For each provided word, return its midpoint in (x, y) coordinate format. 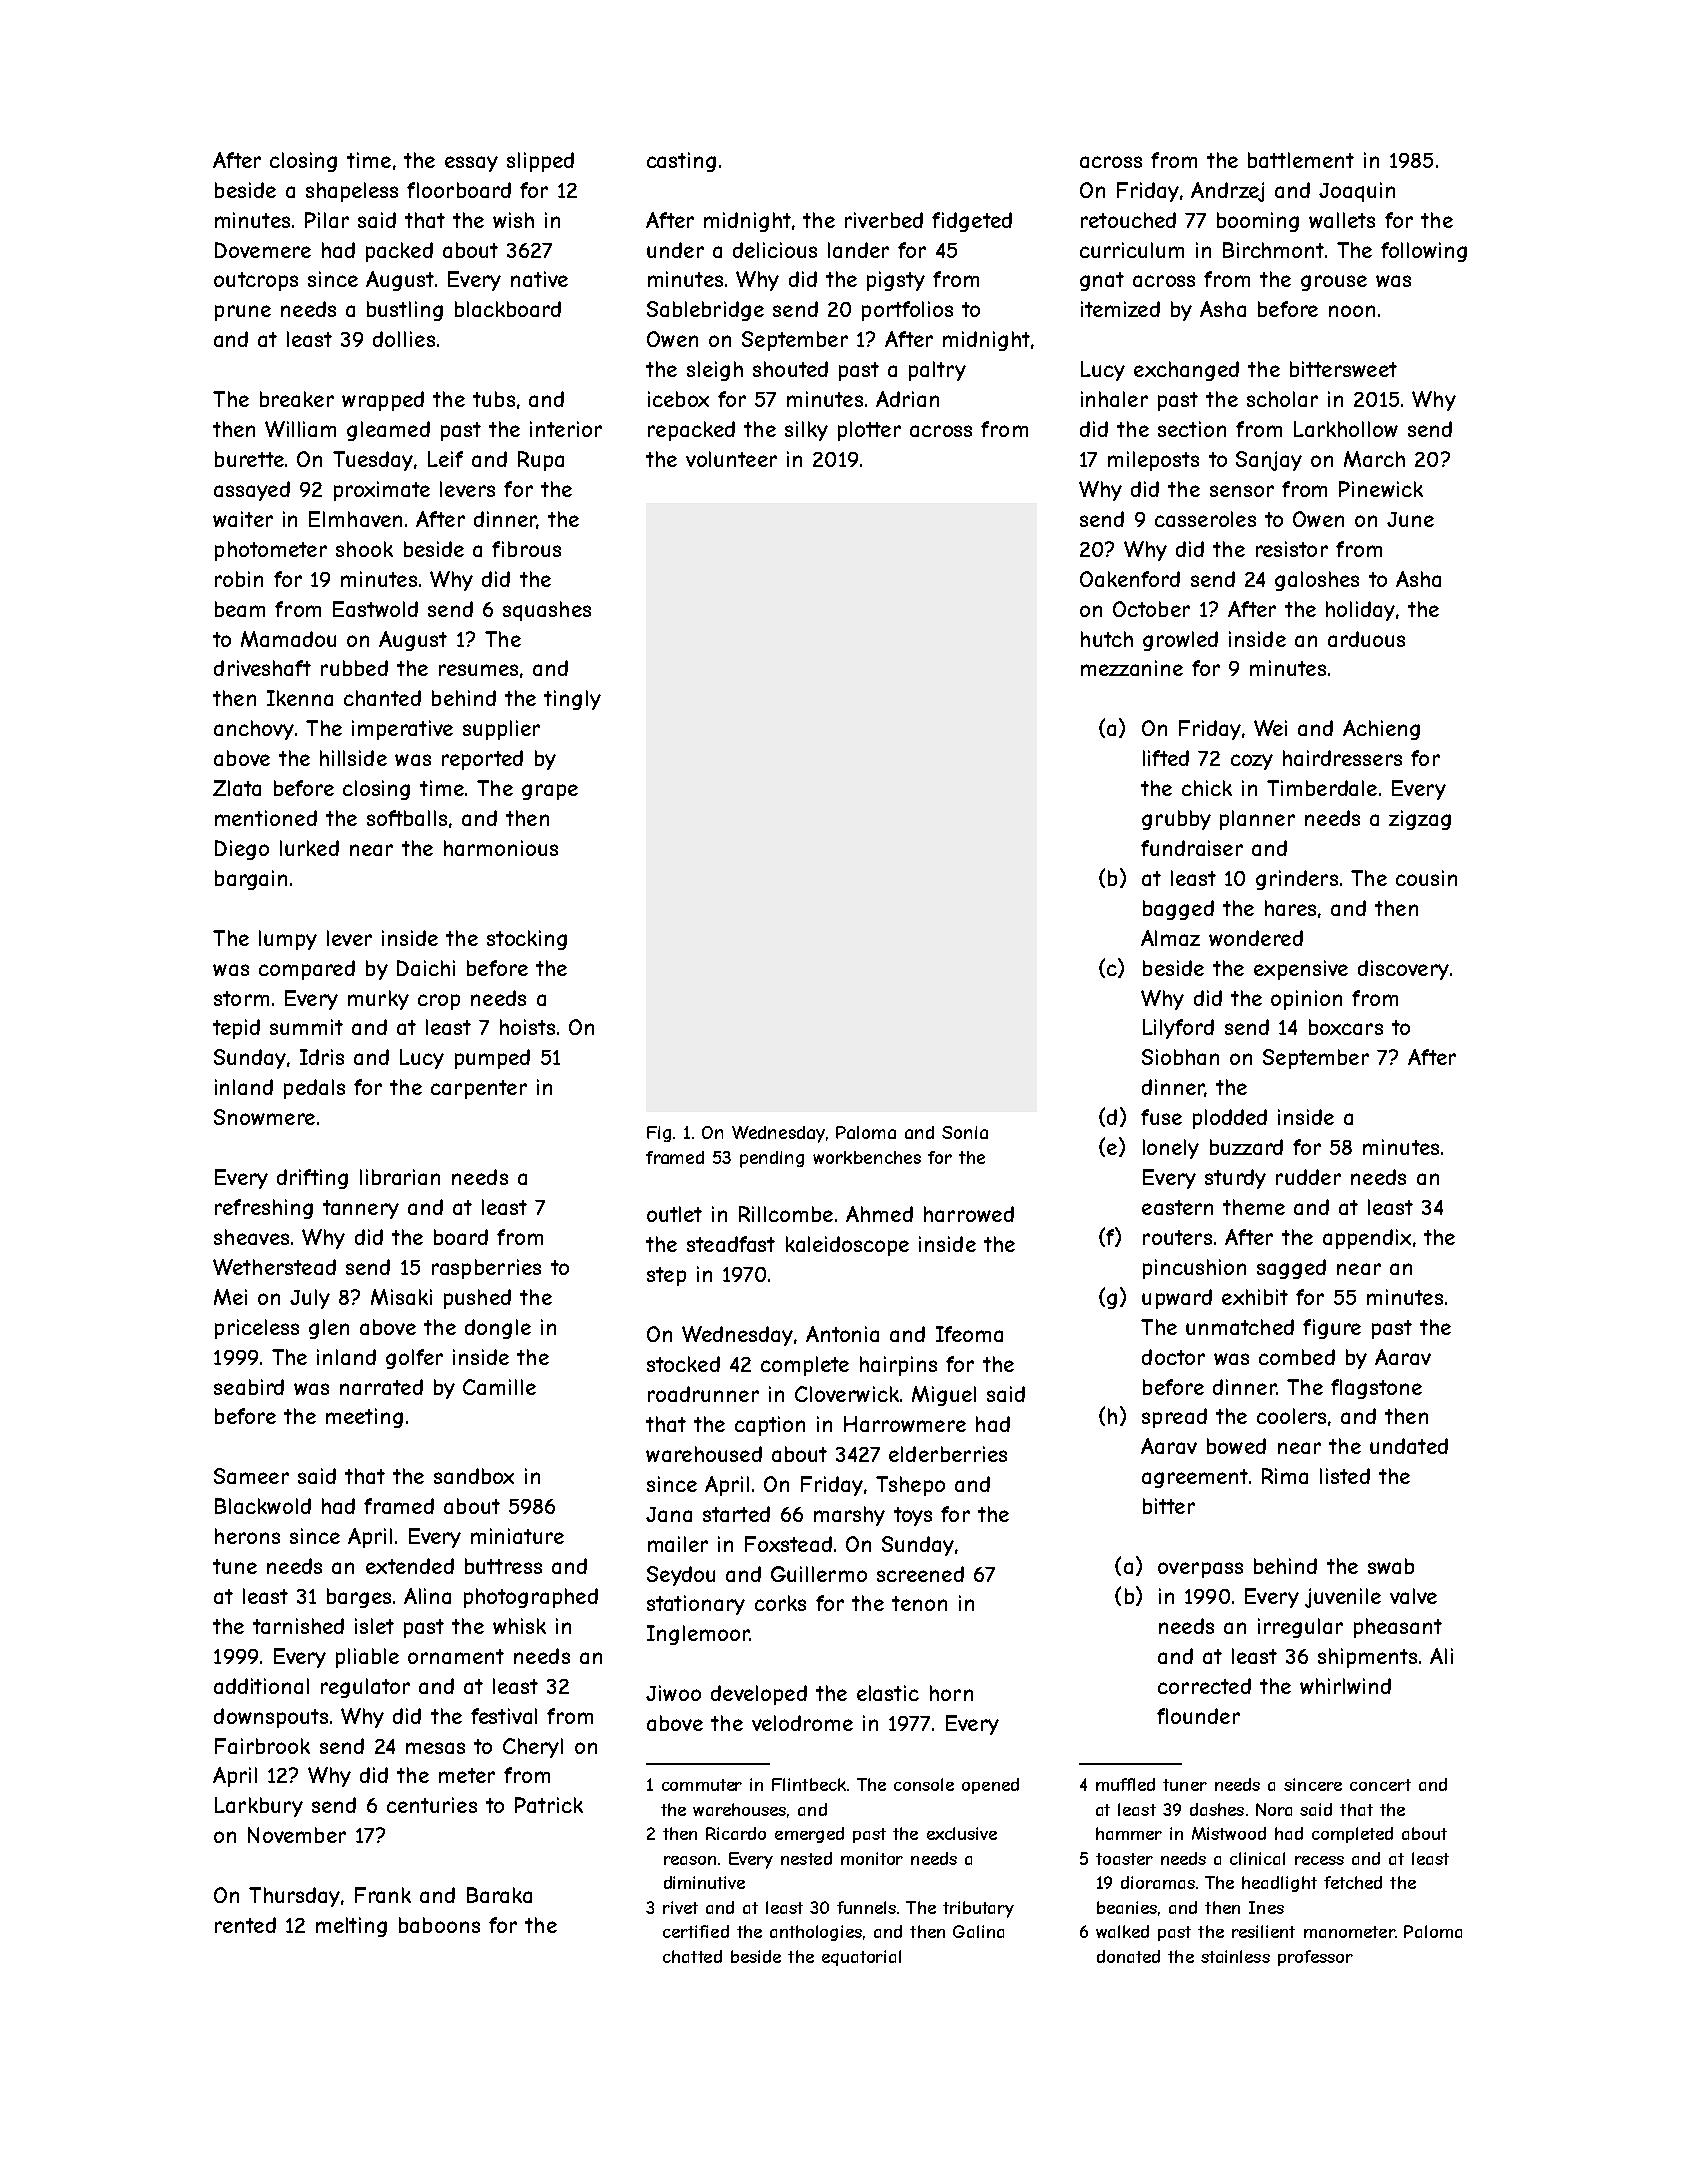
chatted (692, 1956)
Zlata (237, 788)
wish (513, 220)
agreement (1195, 1478)
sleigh (715, 371)
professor (1315, 1958)
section (1192, 429)
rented (245, 1925)
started (736, 1514)
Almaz (1170, 938)
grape (550, 792)
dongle (498, 1329)
